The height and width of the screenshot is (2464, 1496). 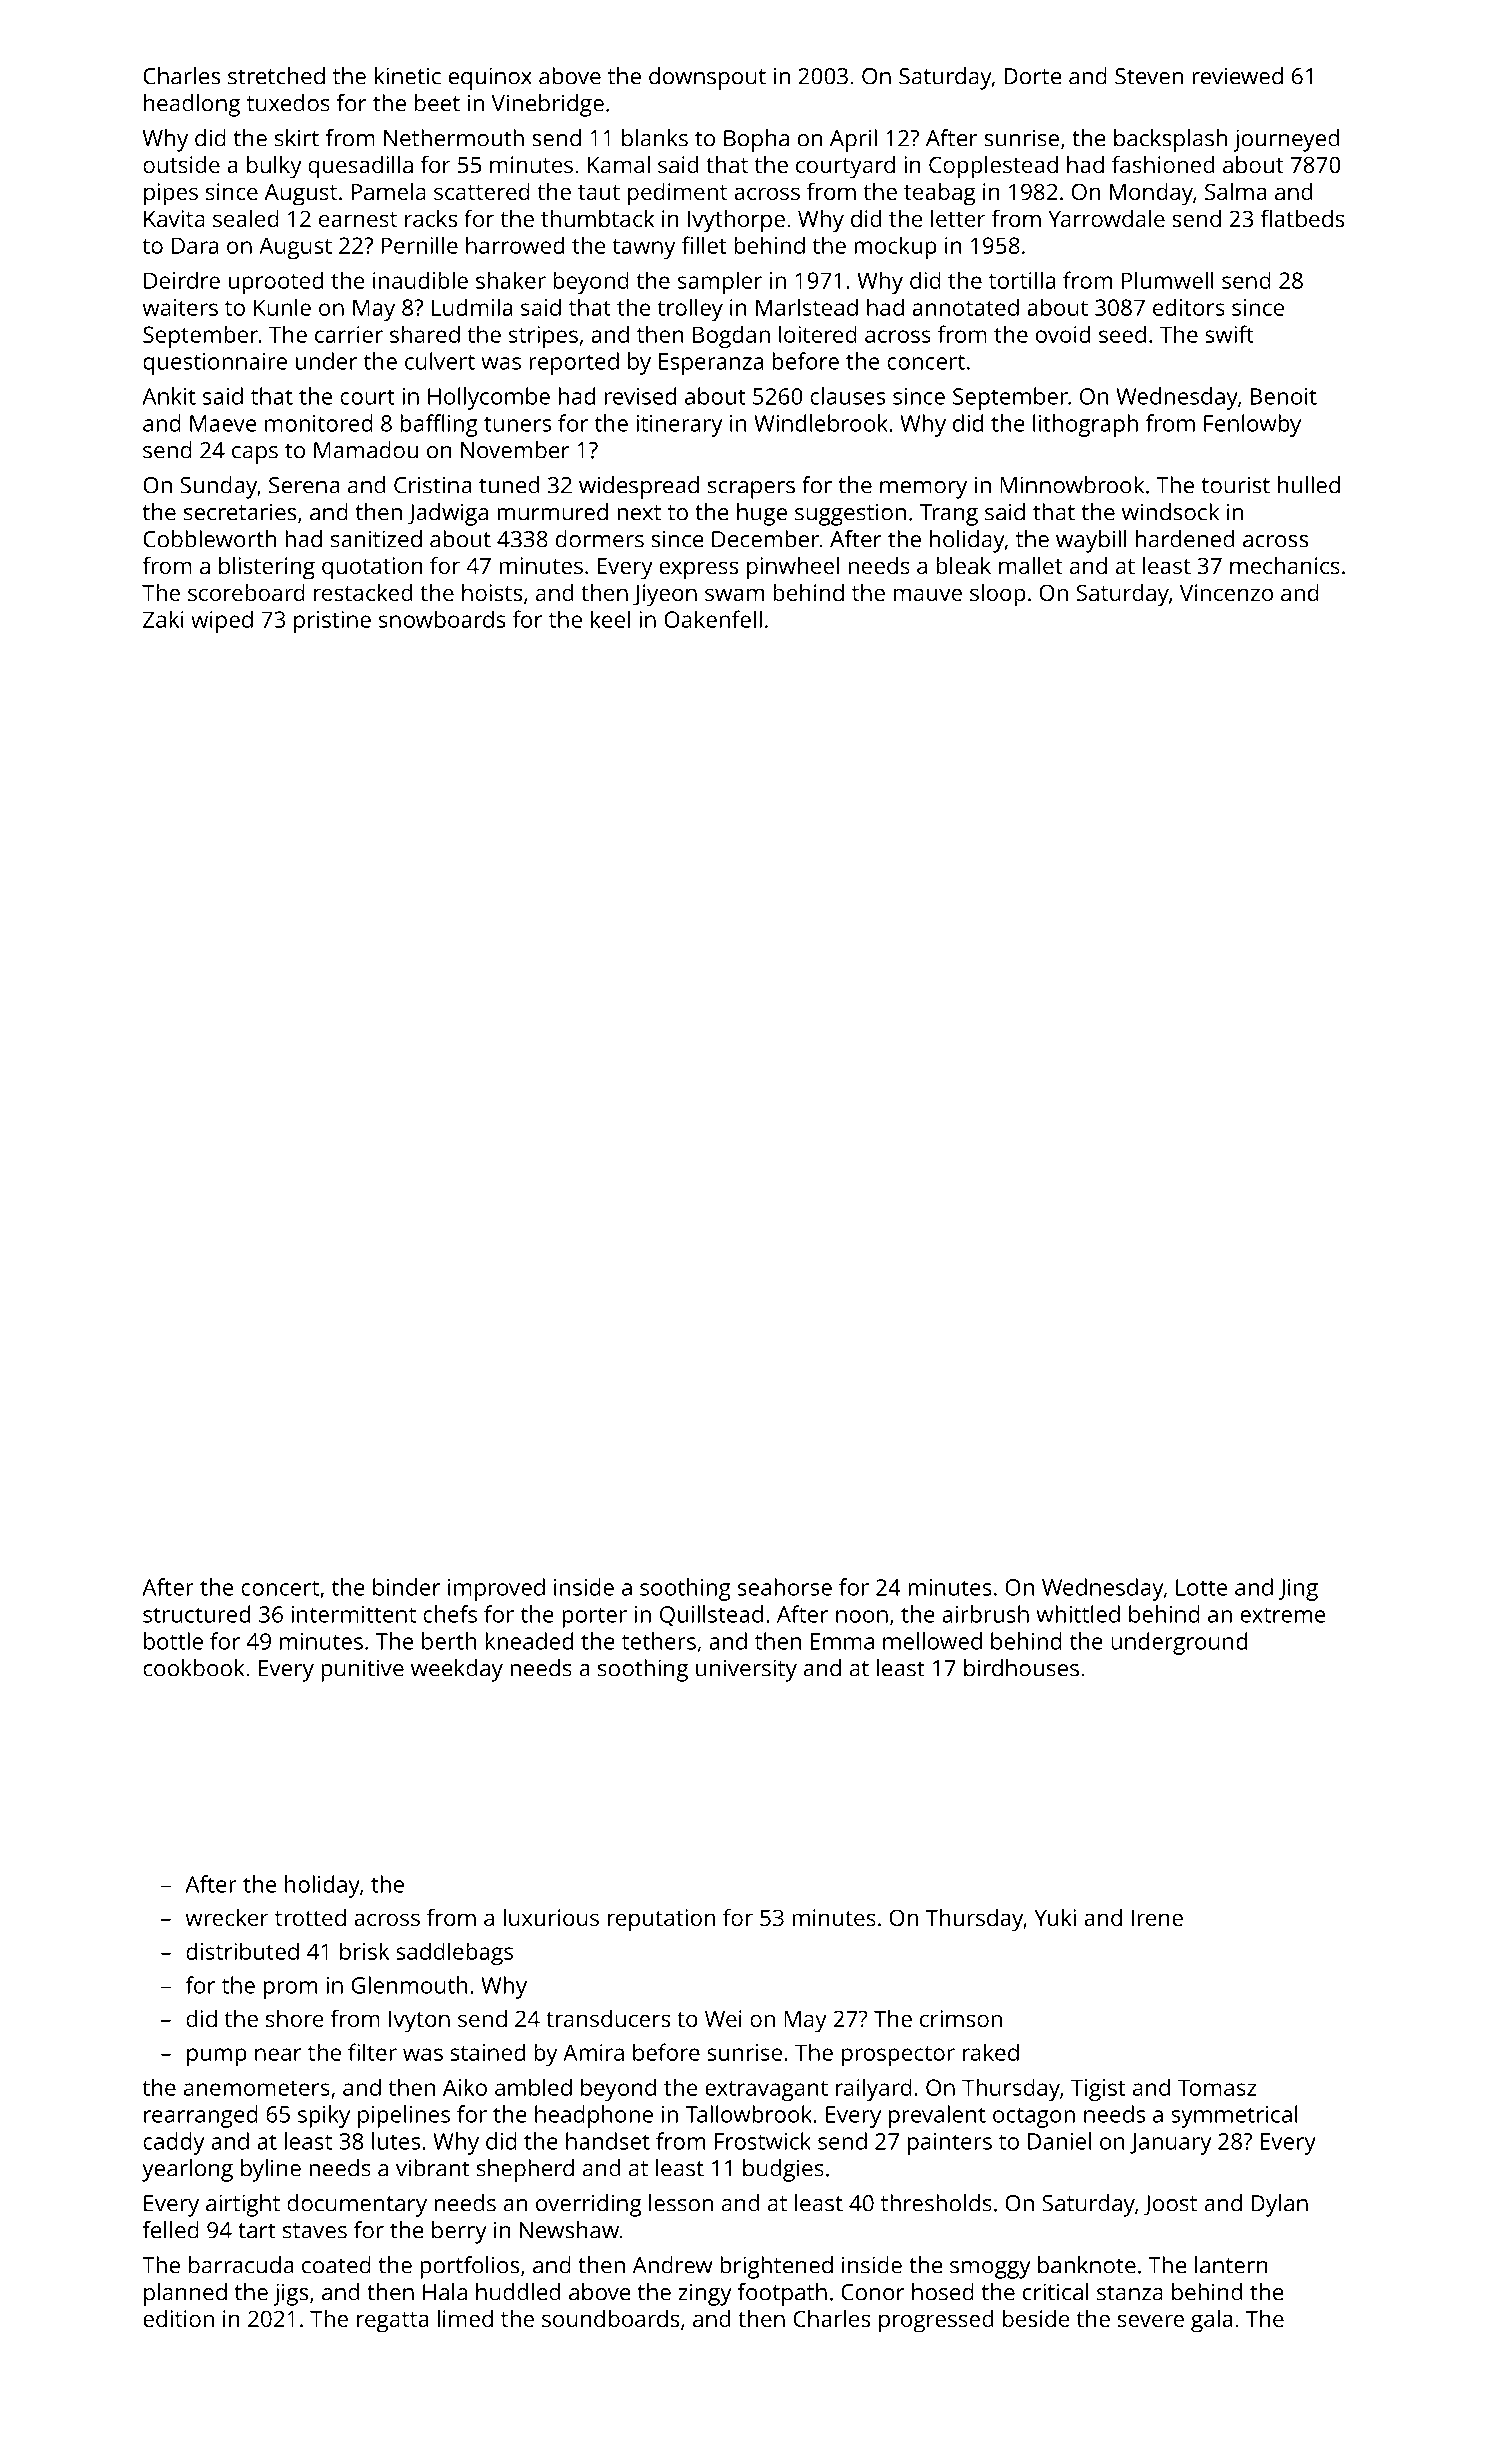 What do you see at coordinates (276, 282) in the screenshot?
I see `uprooted` at bounding box center [276, 282].
